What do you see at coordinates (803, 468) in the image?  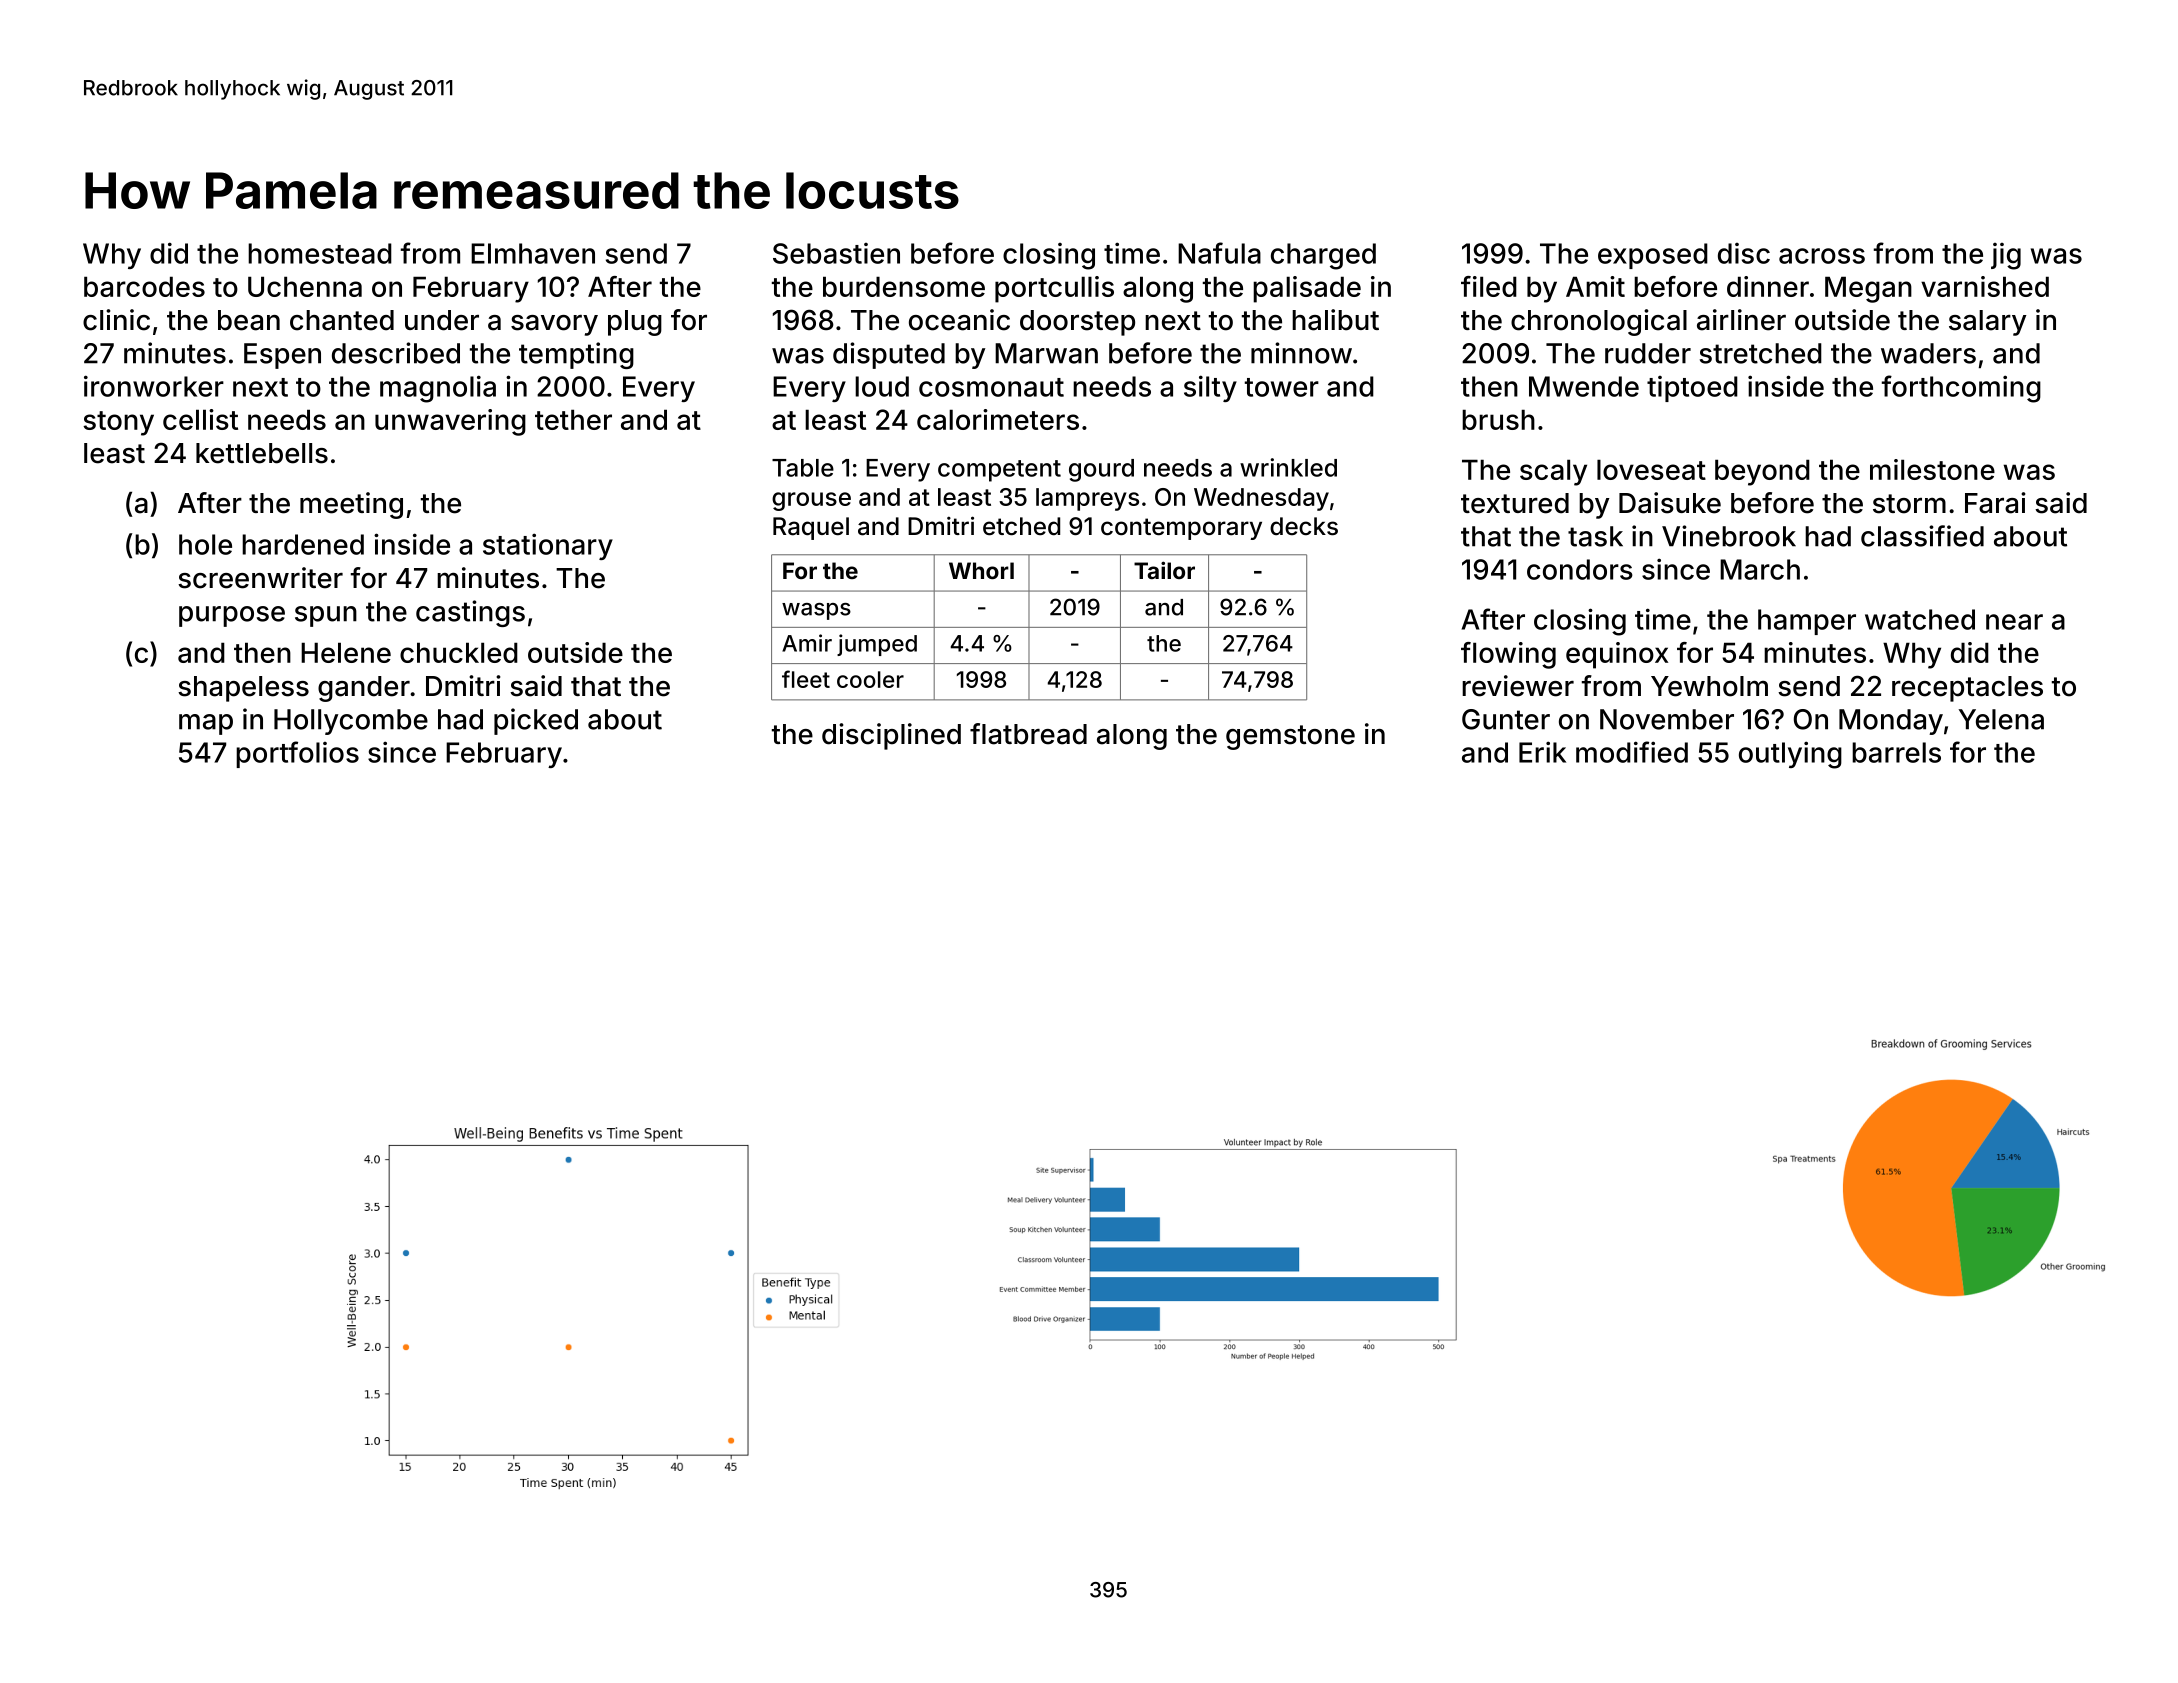 I see `Table` at bounding box center [803, 468].
